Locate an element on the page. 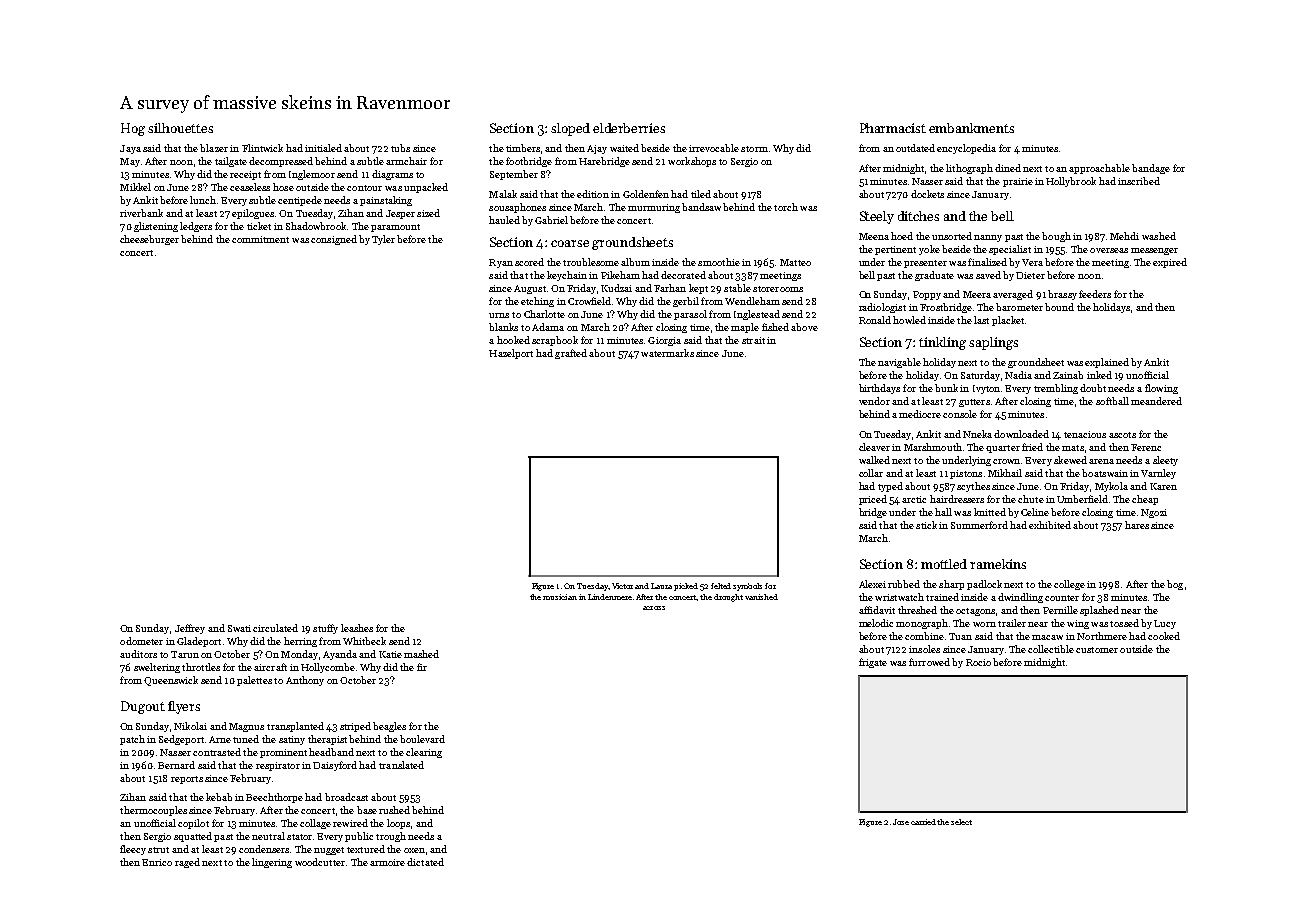  Jeffrey is located at coordinates (190, 629).
